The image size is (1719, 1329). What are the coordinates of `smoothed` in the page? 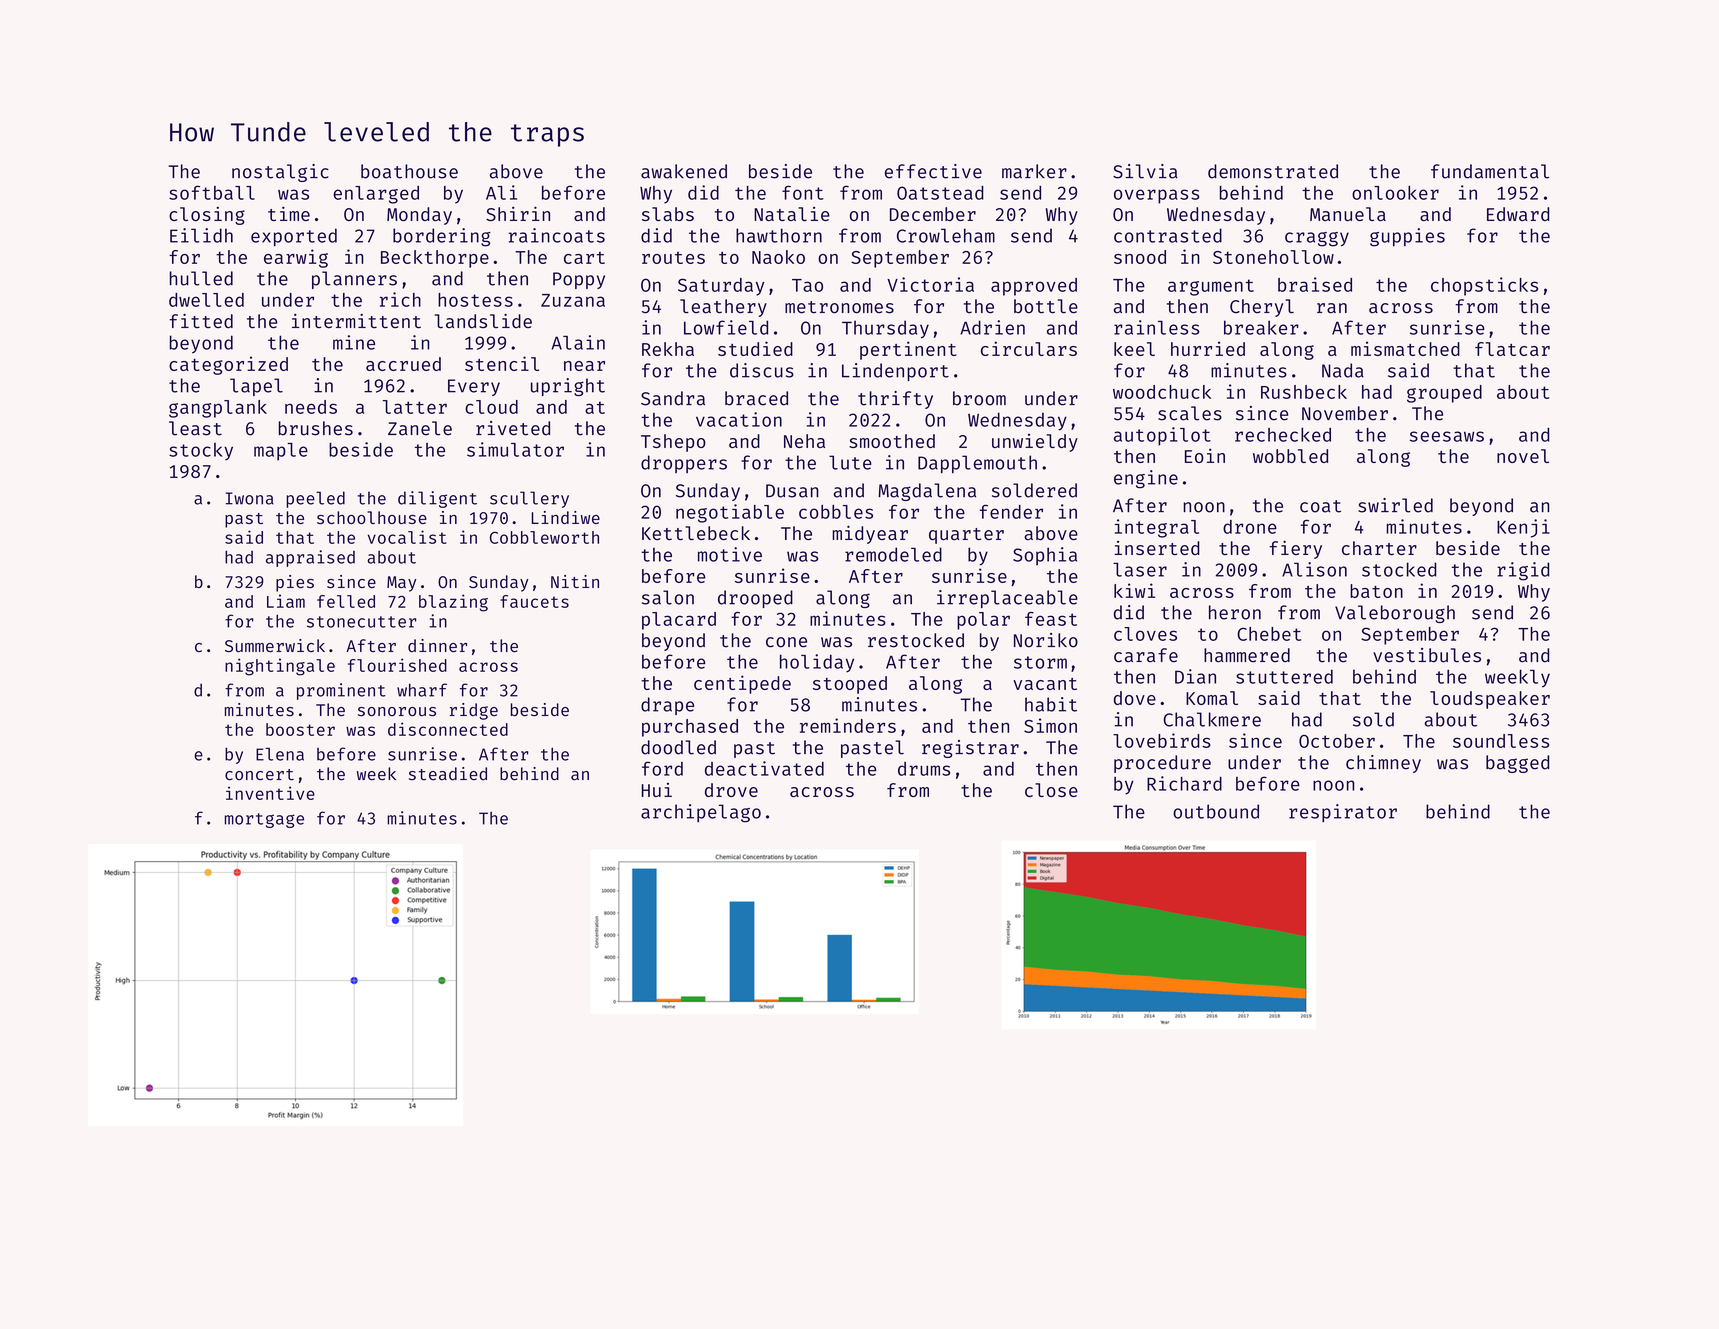 It's located at (892, 441).
